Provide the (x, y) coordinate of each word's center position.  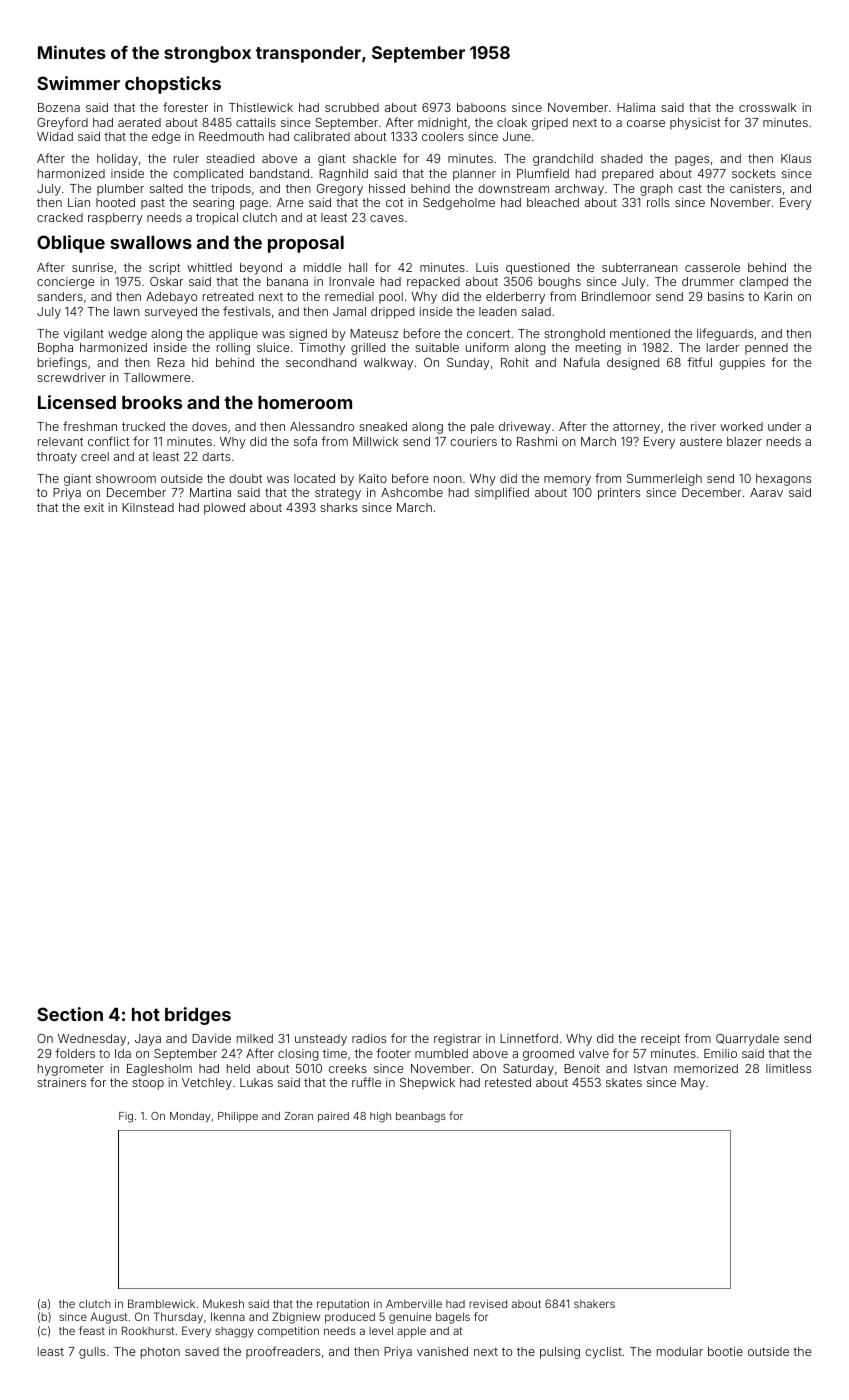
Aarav (766, 492)
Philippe (238, 1117)
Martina (210, 492)
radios (369, 1038)
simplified (502, 493)
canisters (755, 188)
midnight (442, 124)
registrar (457, 1040)
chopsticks (173, 85)
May (693, 1084)
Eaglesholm (159, 1070)
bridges (198, 1016)
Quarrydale (747, 1040)
